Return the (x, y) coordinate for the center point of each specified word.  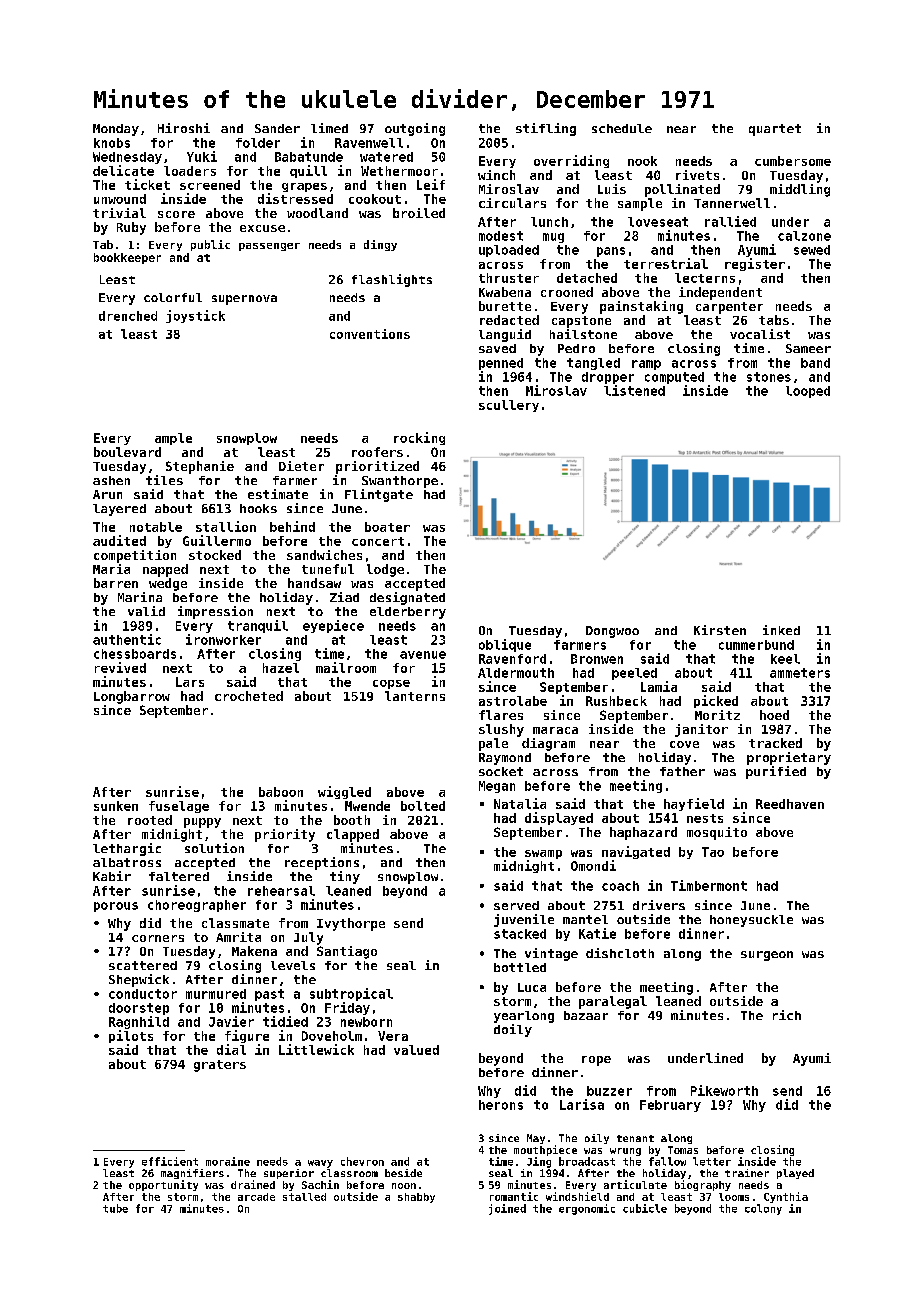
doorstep (139, 1009)
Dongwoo (612, 632)
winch (496, 175)
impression (215, 612)
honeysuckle (751, 921)
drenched (128, 316)
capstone (581, 322)
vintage (551, 954)
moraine (228, 1161)
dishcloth (620, 953)
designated (407, 598)
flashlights (392, 280)
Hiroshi (184, 128)
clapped (353, 835)
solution (214, 848)
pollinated (682, 190)
